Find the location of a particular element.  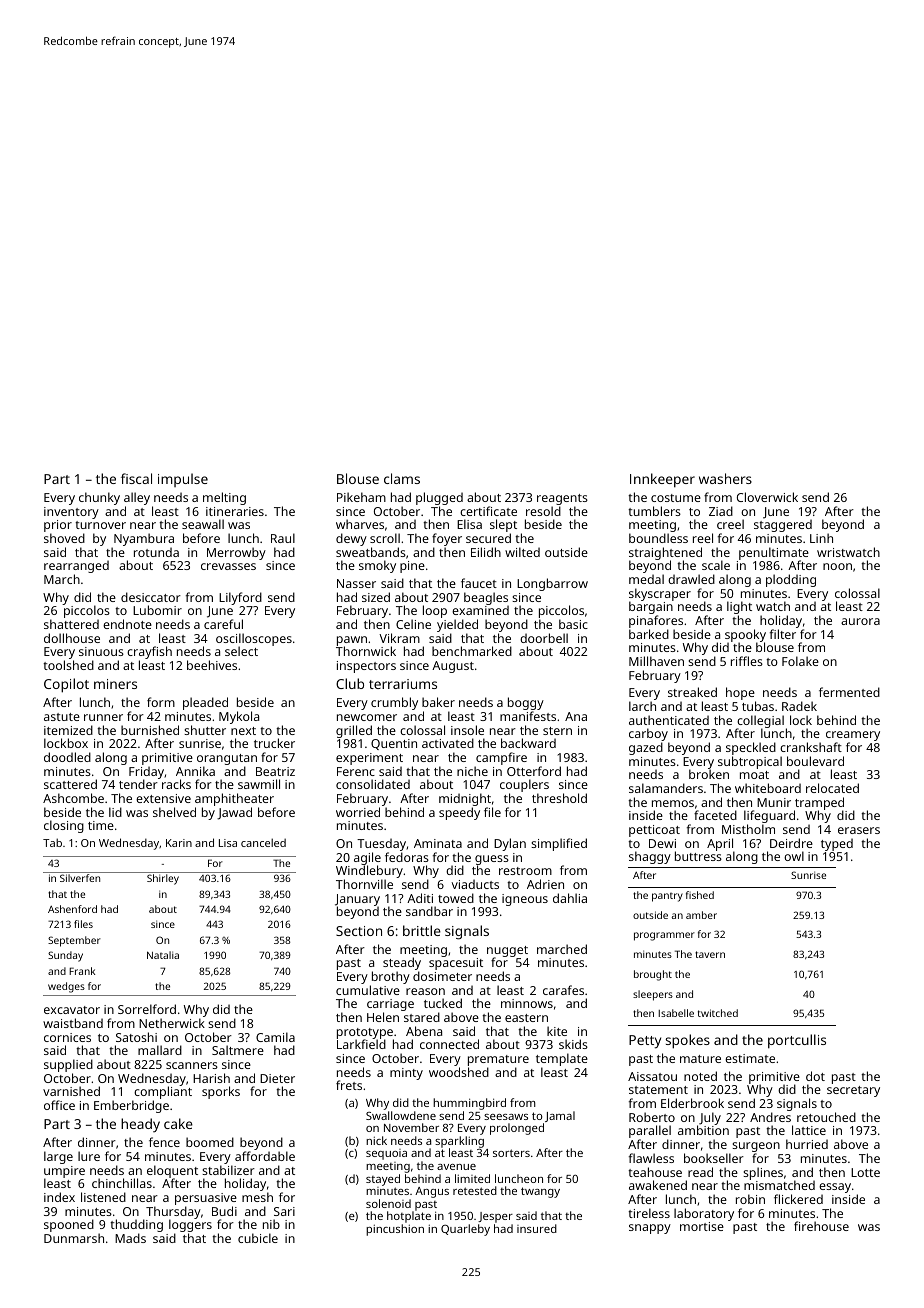

impulse is located at coordinates (183, 480).
